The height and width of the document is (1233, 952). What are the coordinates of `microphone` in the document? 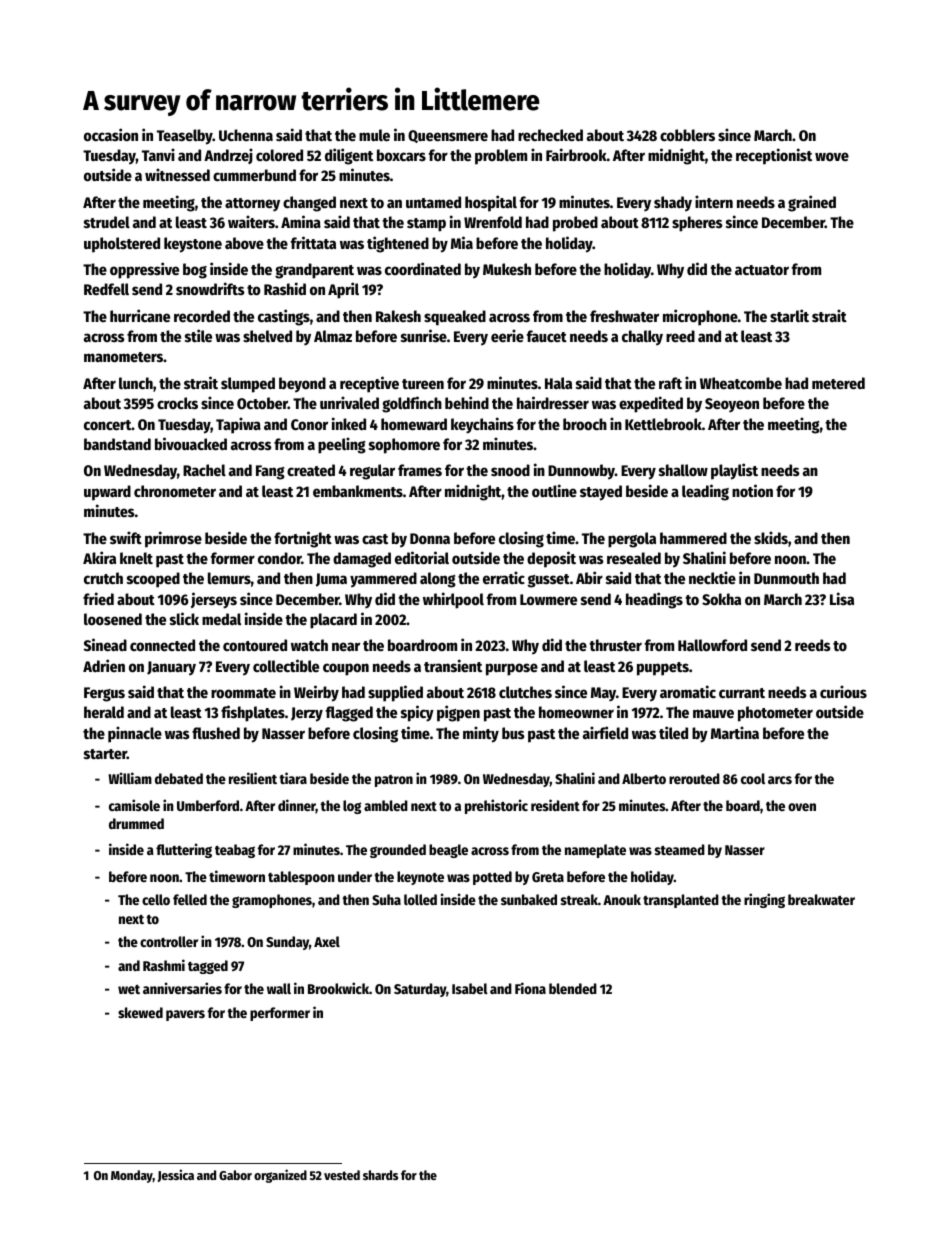 It's located at (700, 317).
